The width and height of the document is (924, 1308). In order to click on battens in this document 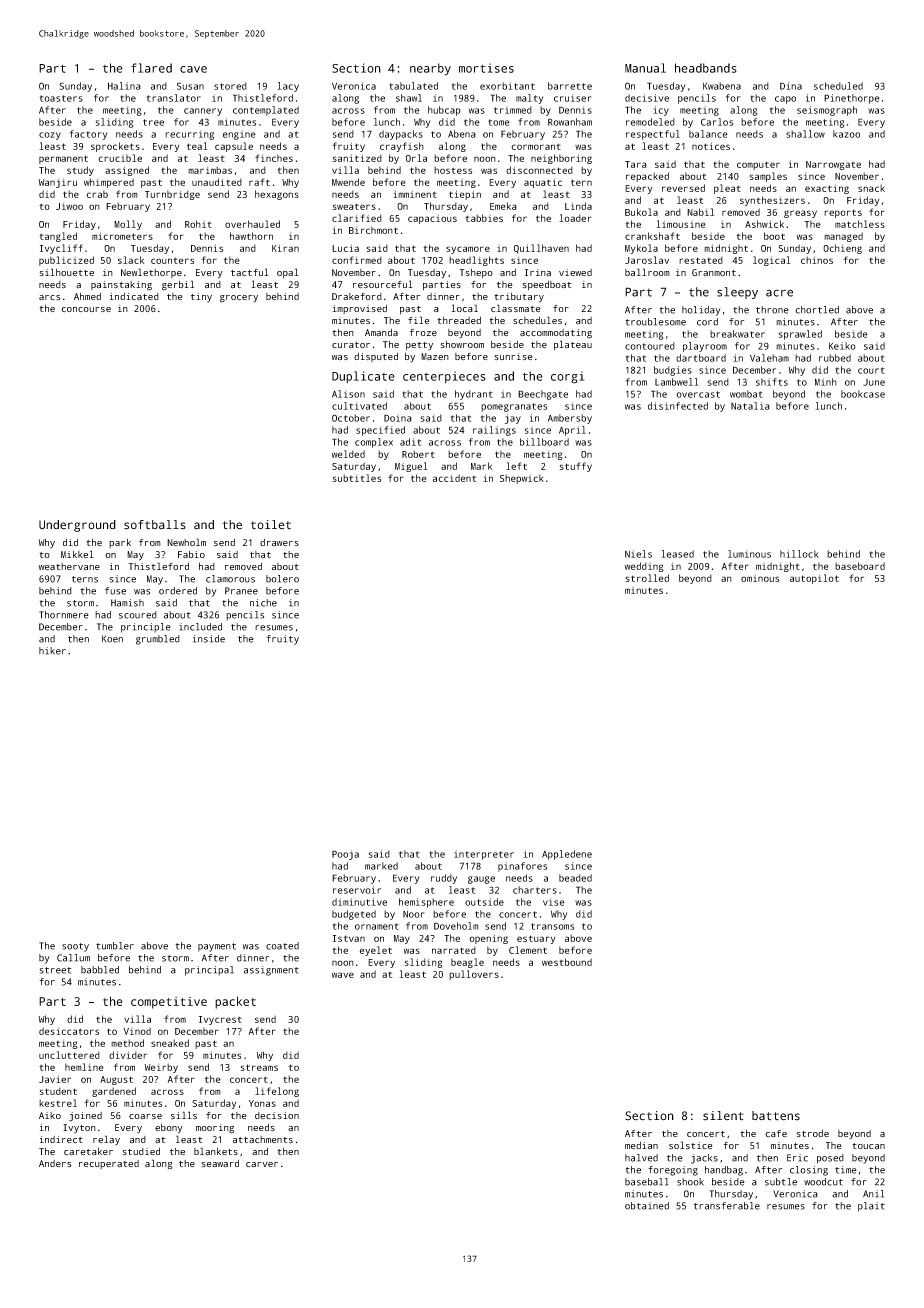, I will do `click(776, 1116)`.
